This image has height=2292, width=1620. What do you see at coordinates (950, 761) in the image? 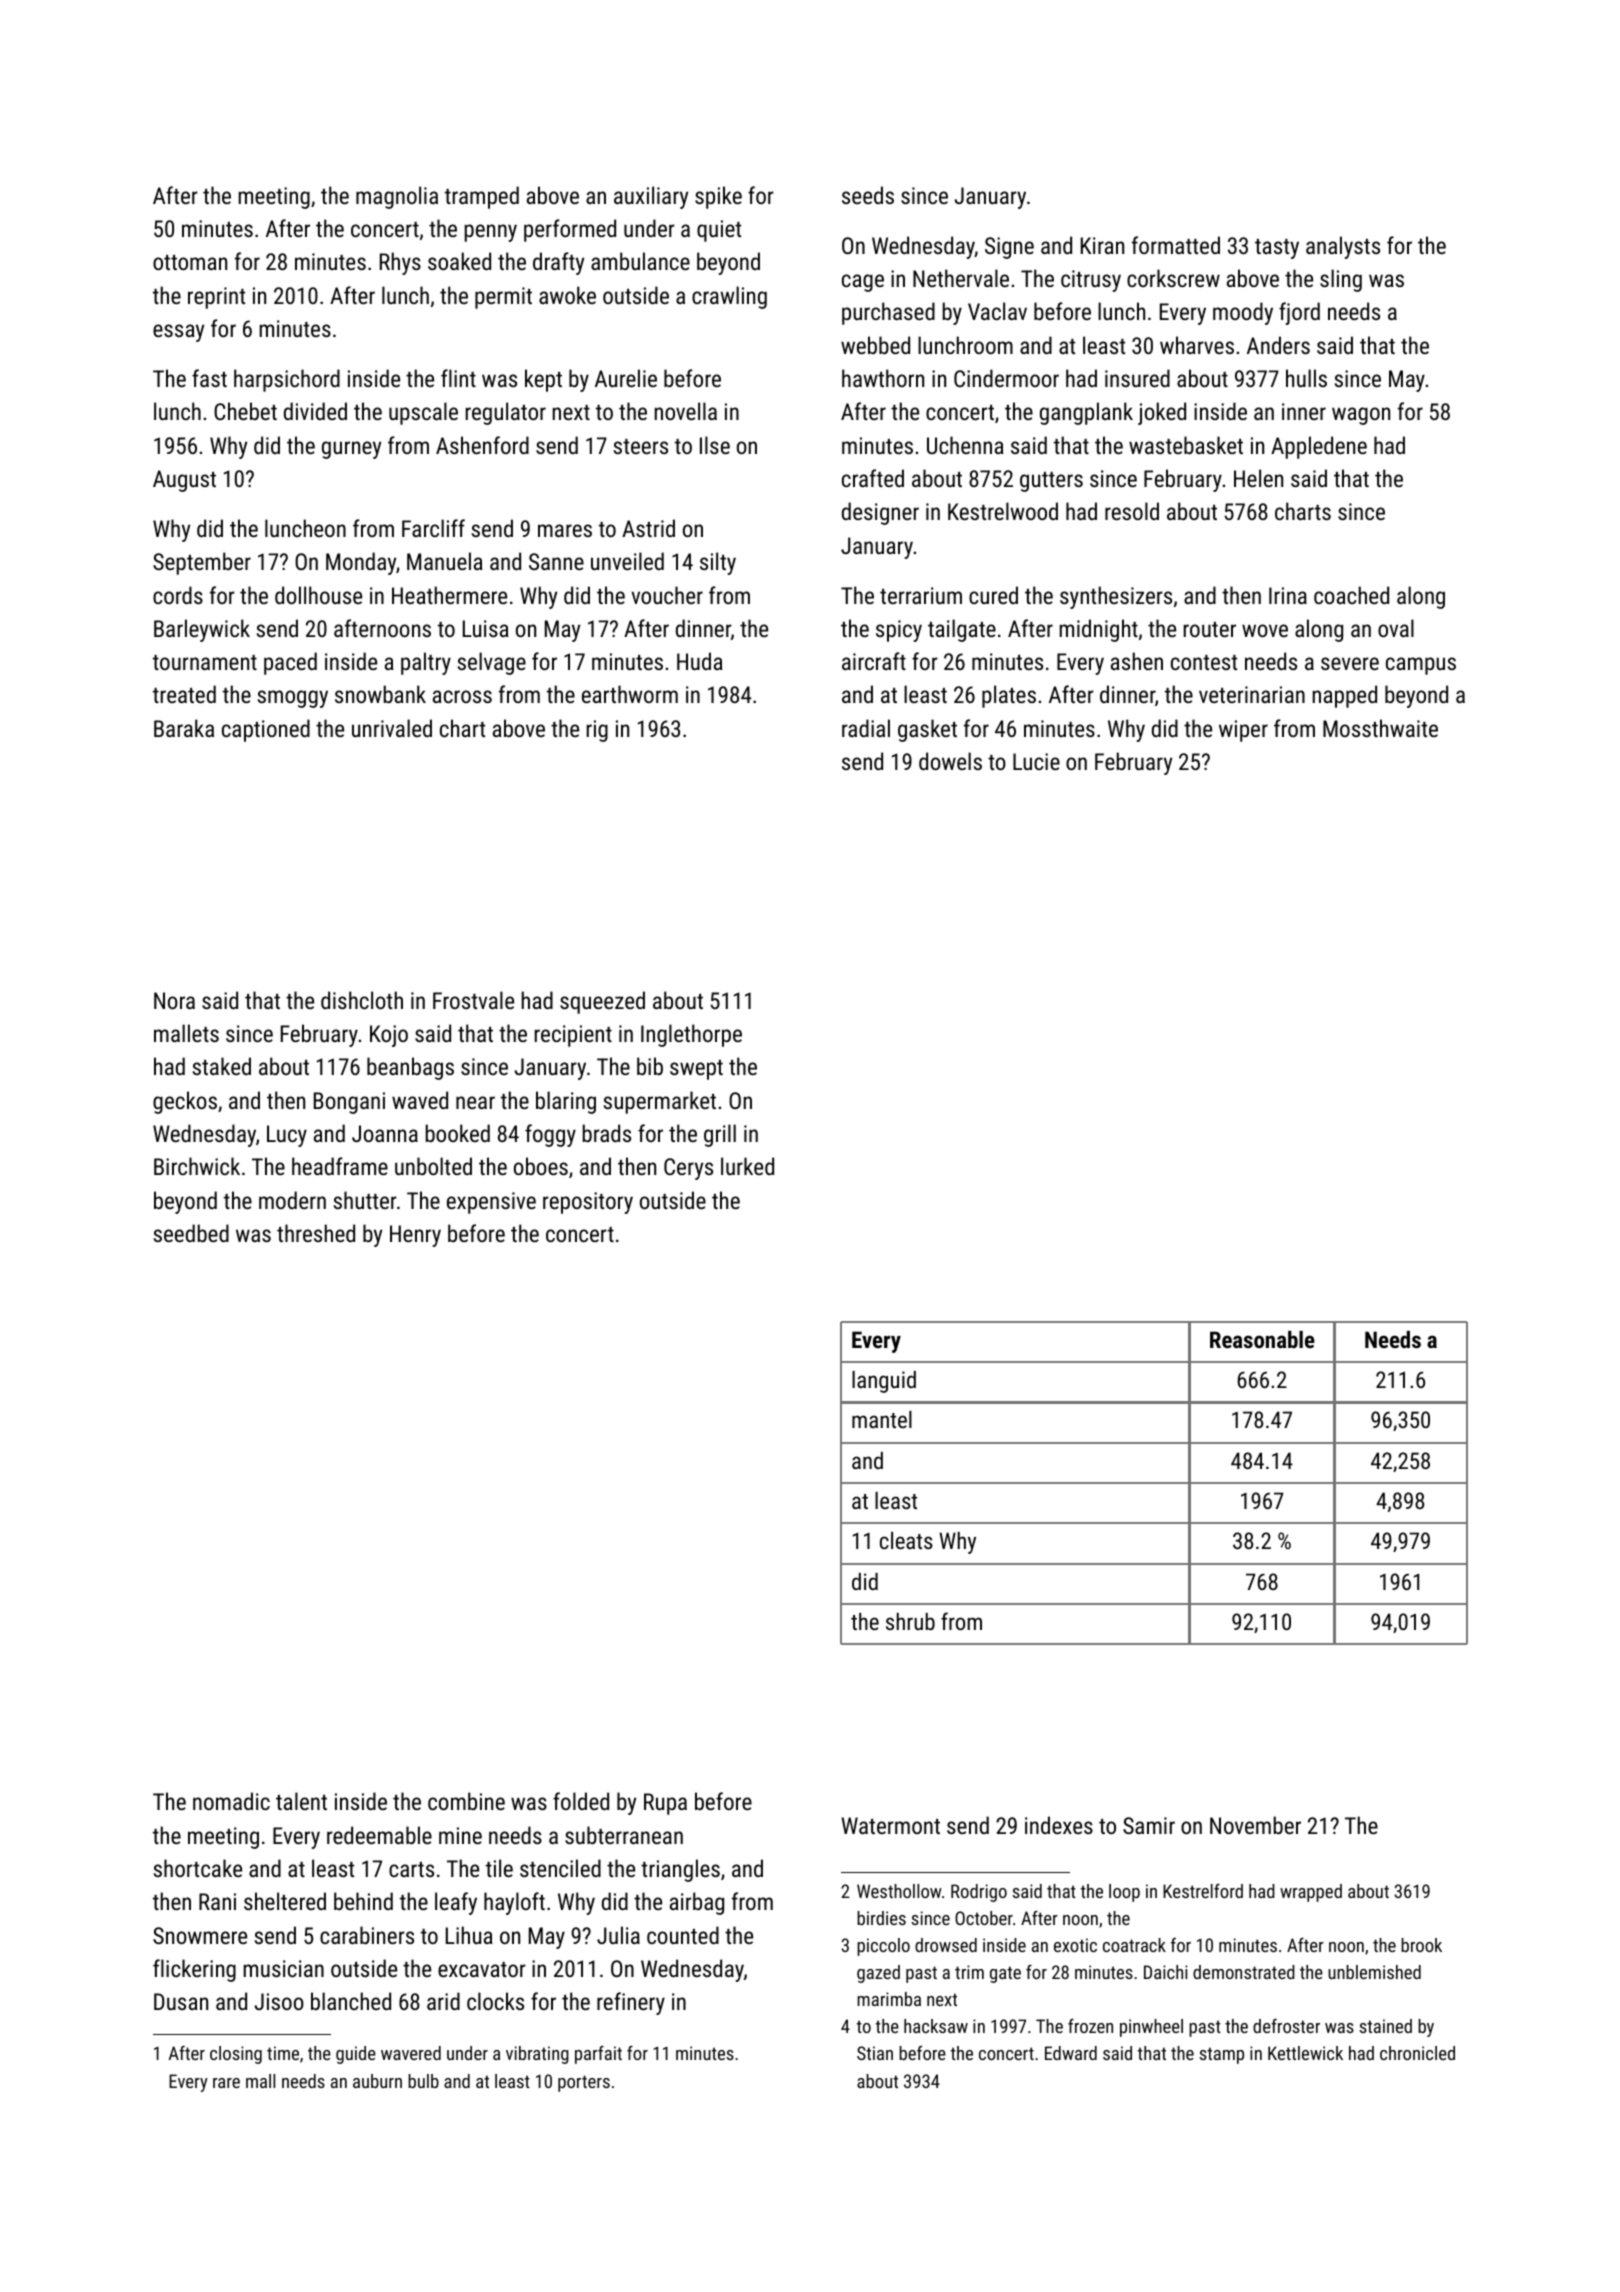
I see `dowels` at bounding box center [950, 761].
